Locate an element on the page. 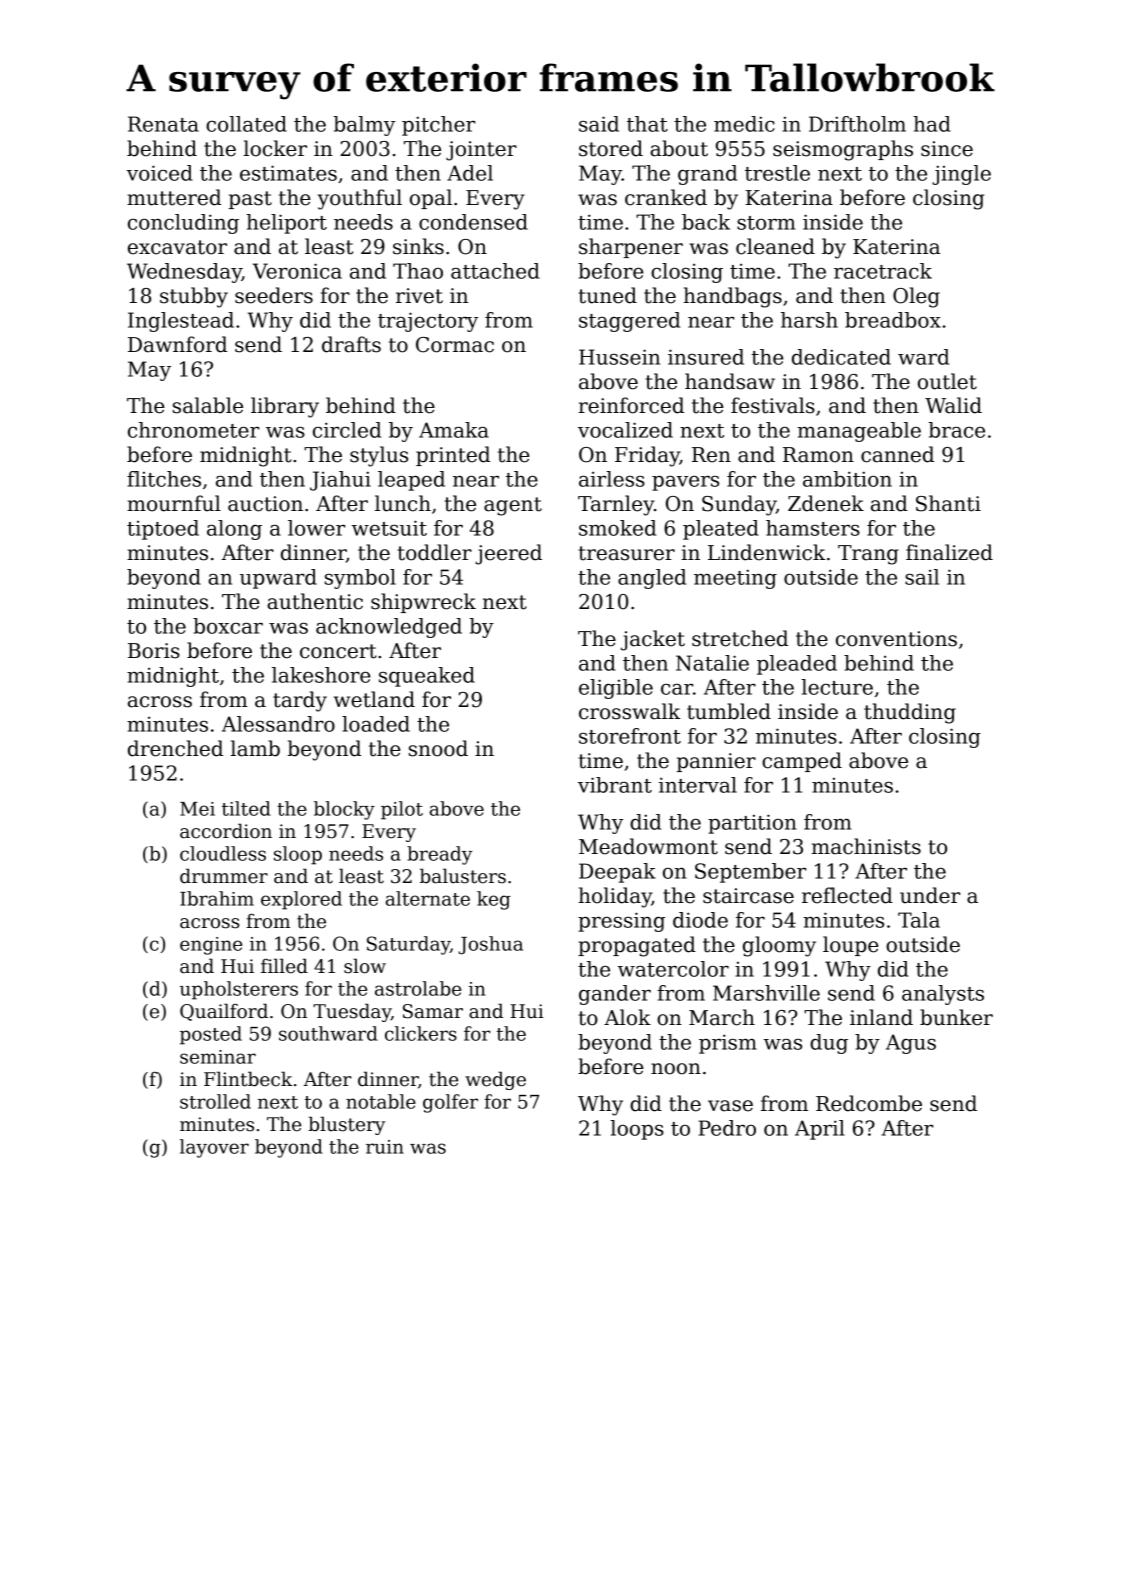  Driftholm is located at coordinates (857, 124).
